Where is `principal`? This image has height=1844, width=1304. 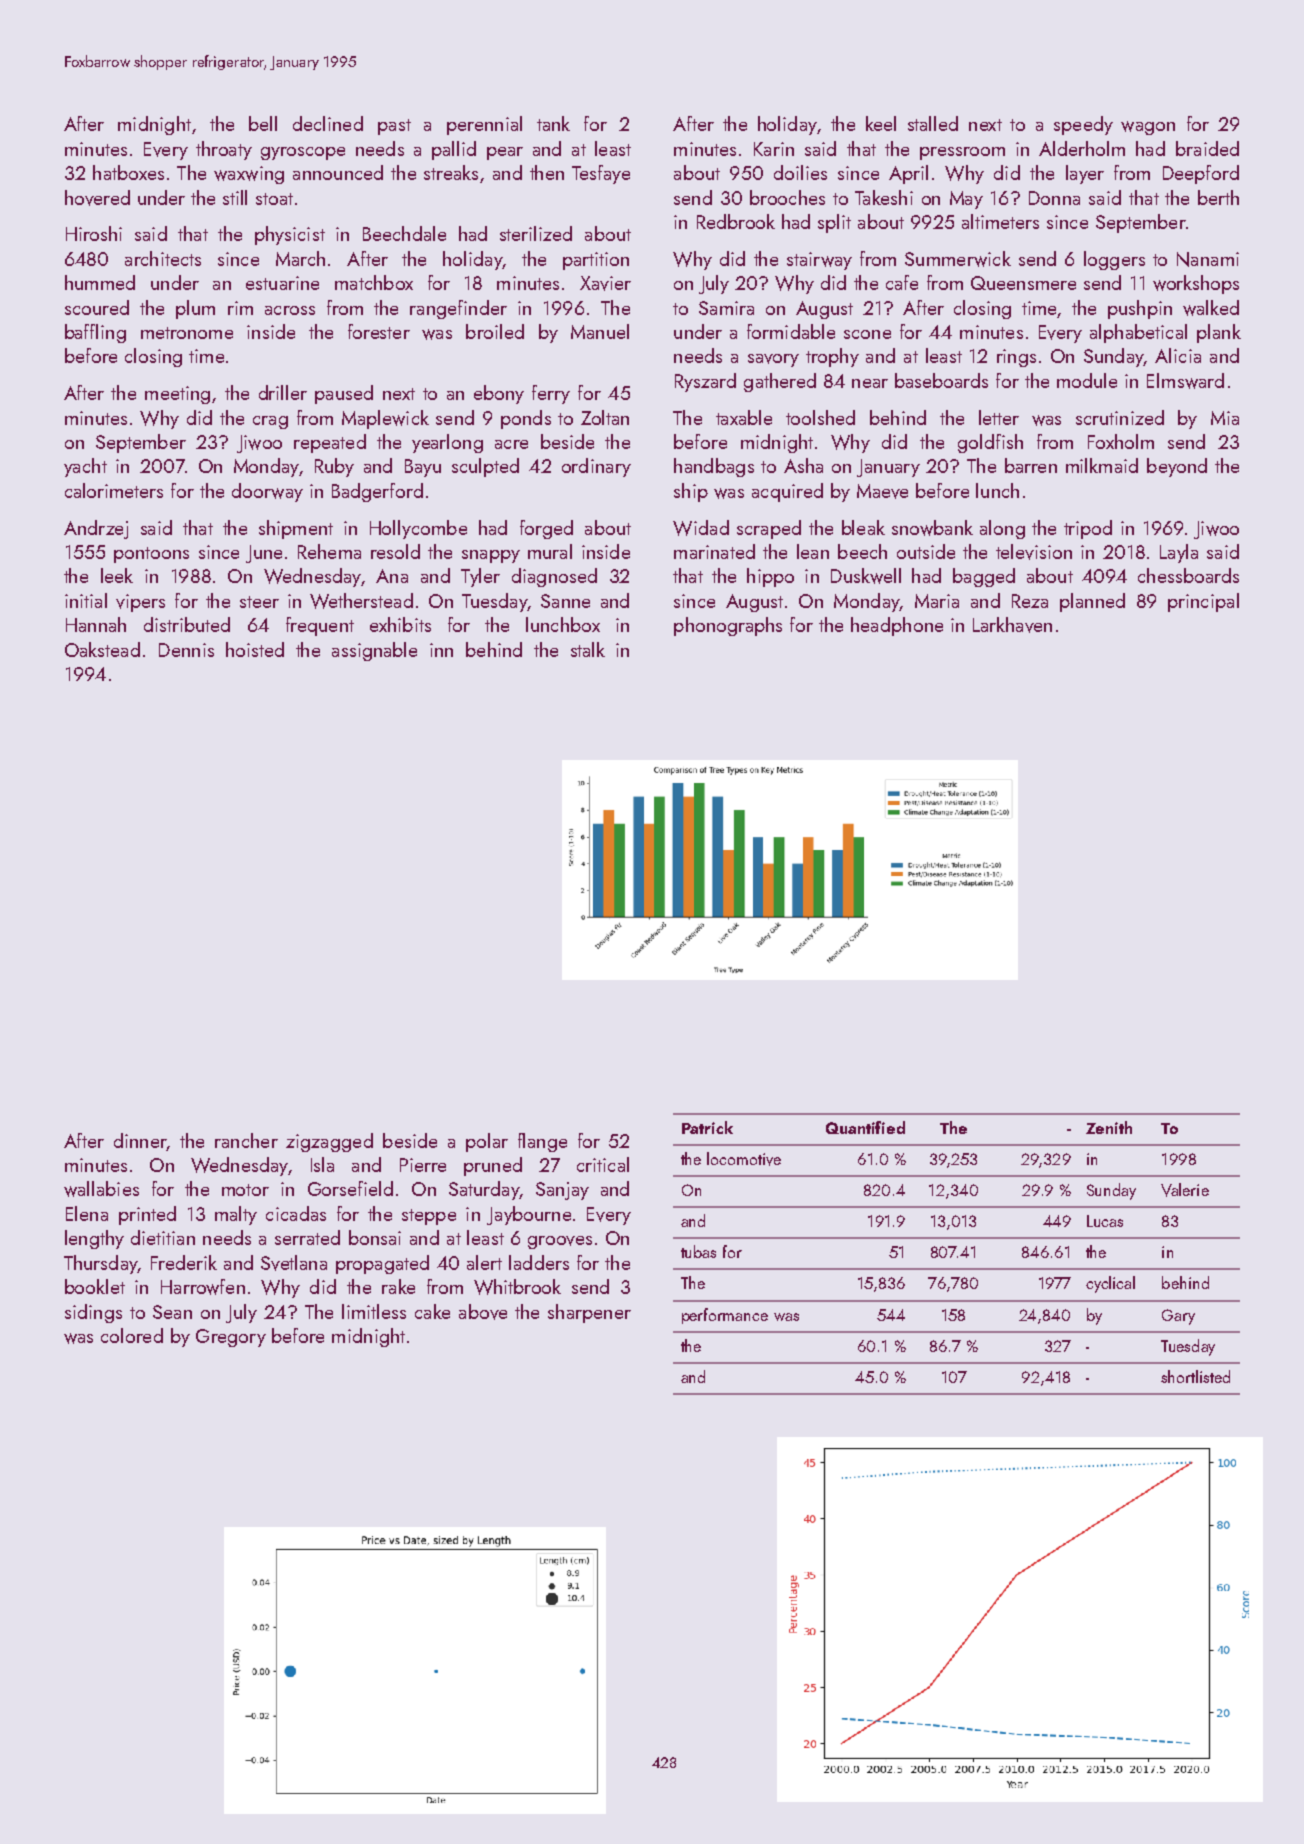
principal is located at coordinates (1203, 602).
